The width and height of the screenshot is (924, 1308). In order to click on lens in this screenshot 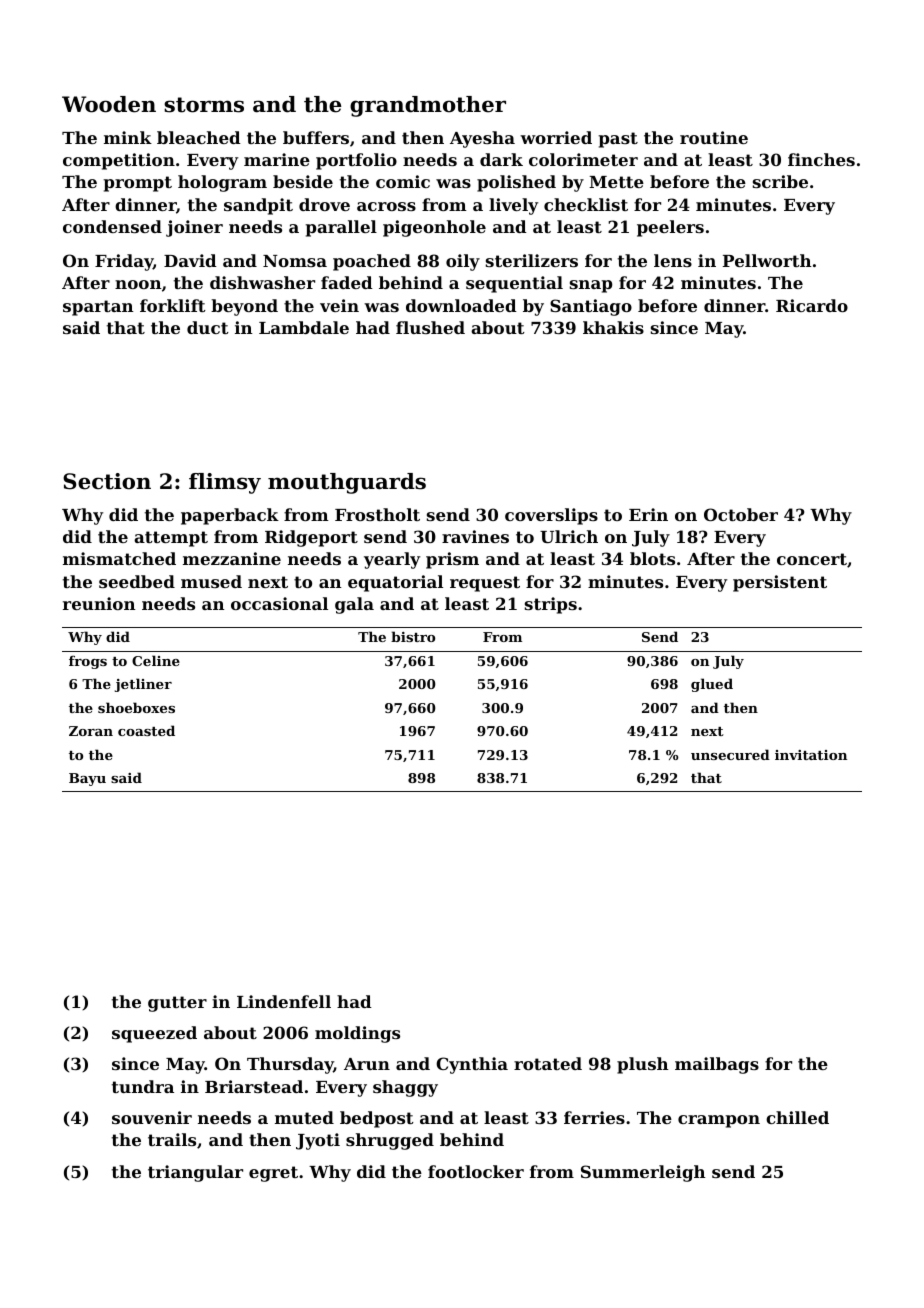, I will do `click(673, 260)`.
